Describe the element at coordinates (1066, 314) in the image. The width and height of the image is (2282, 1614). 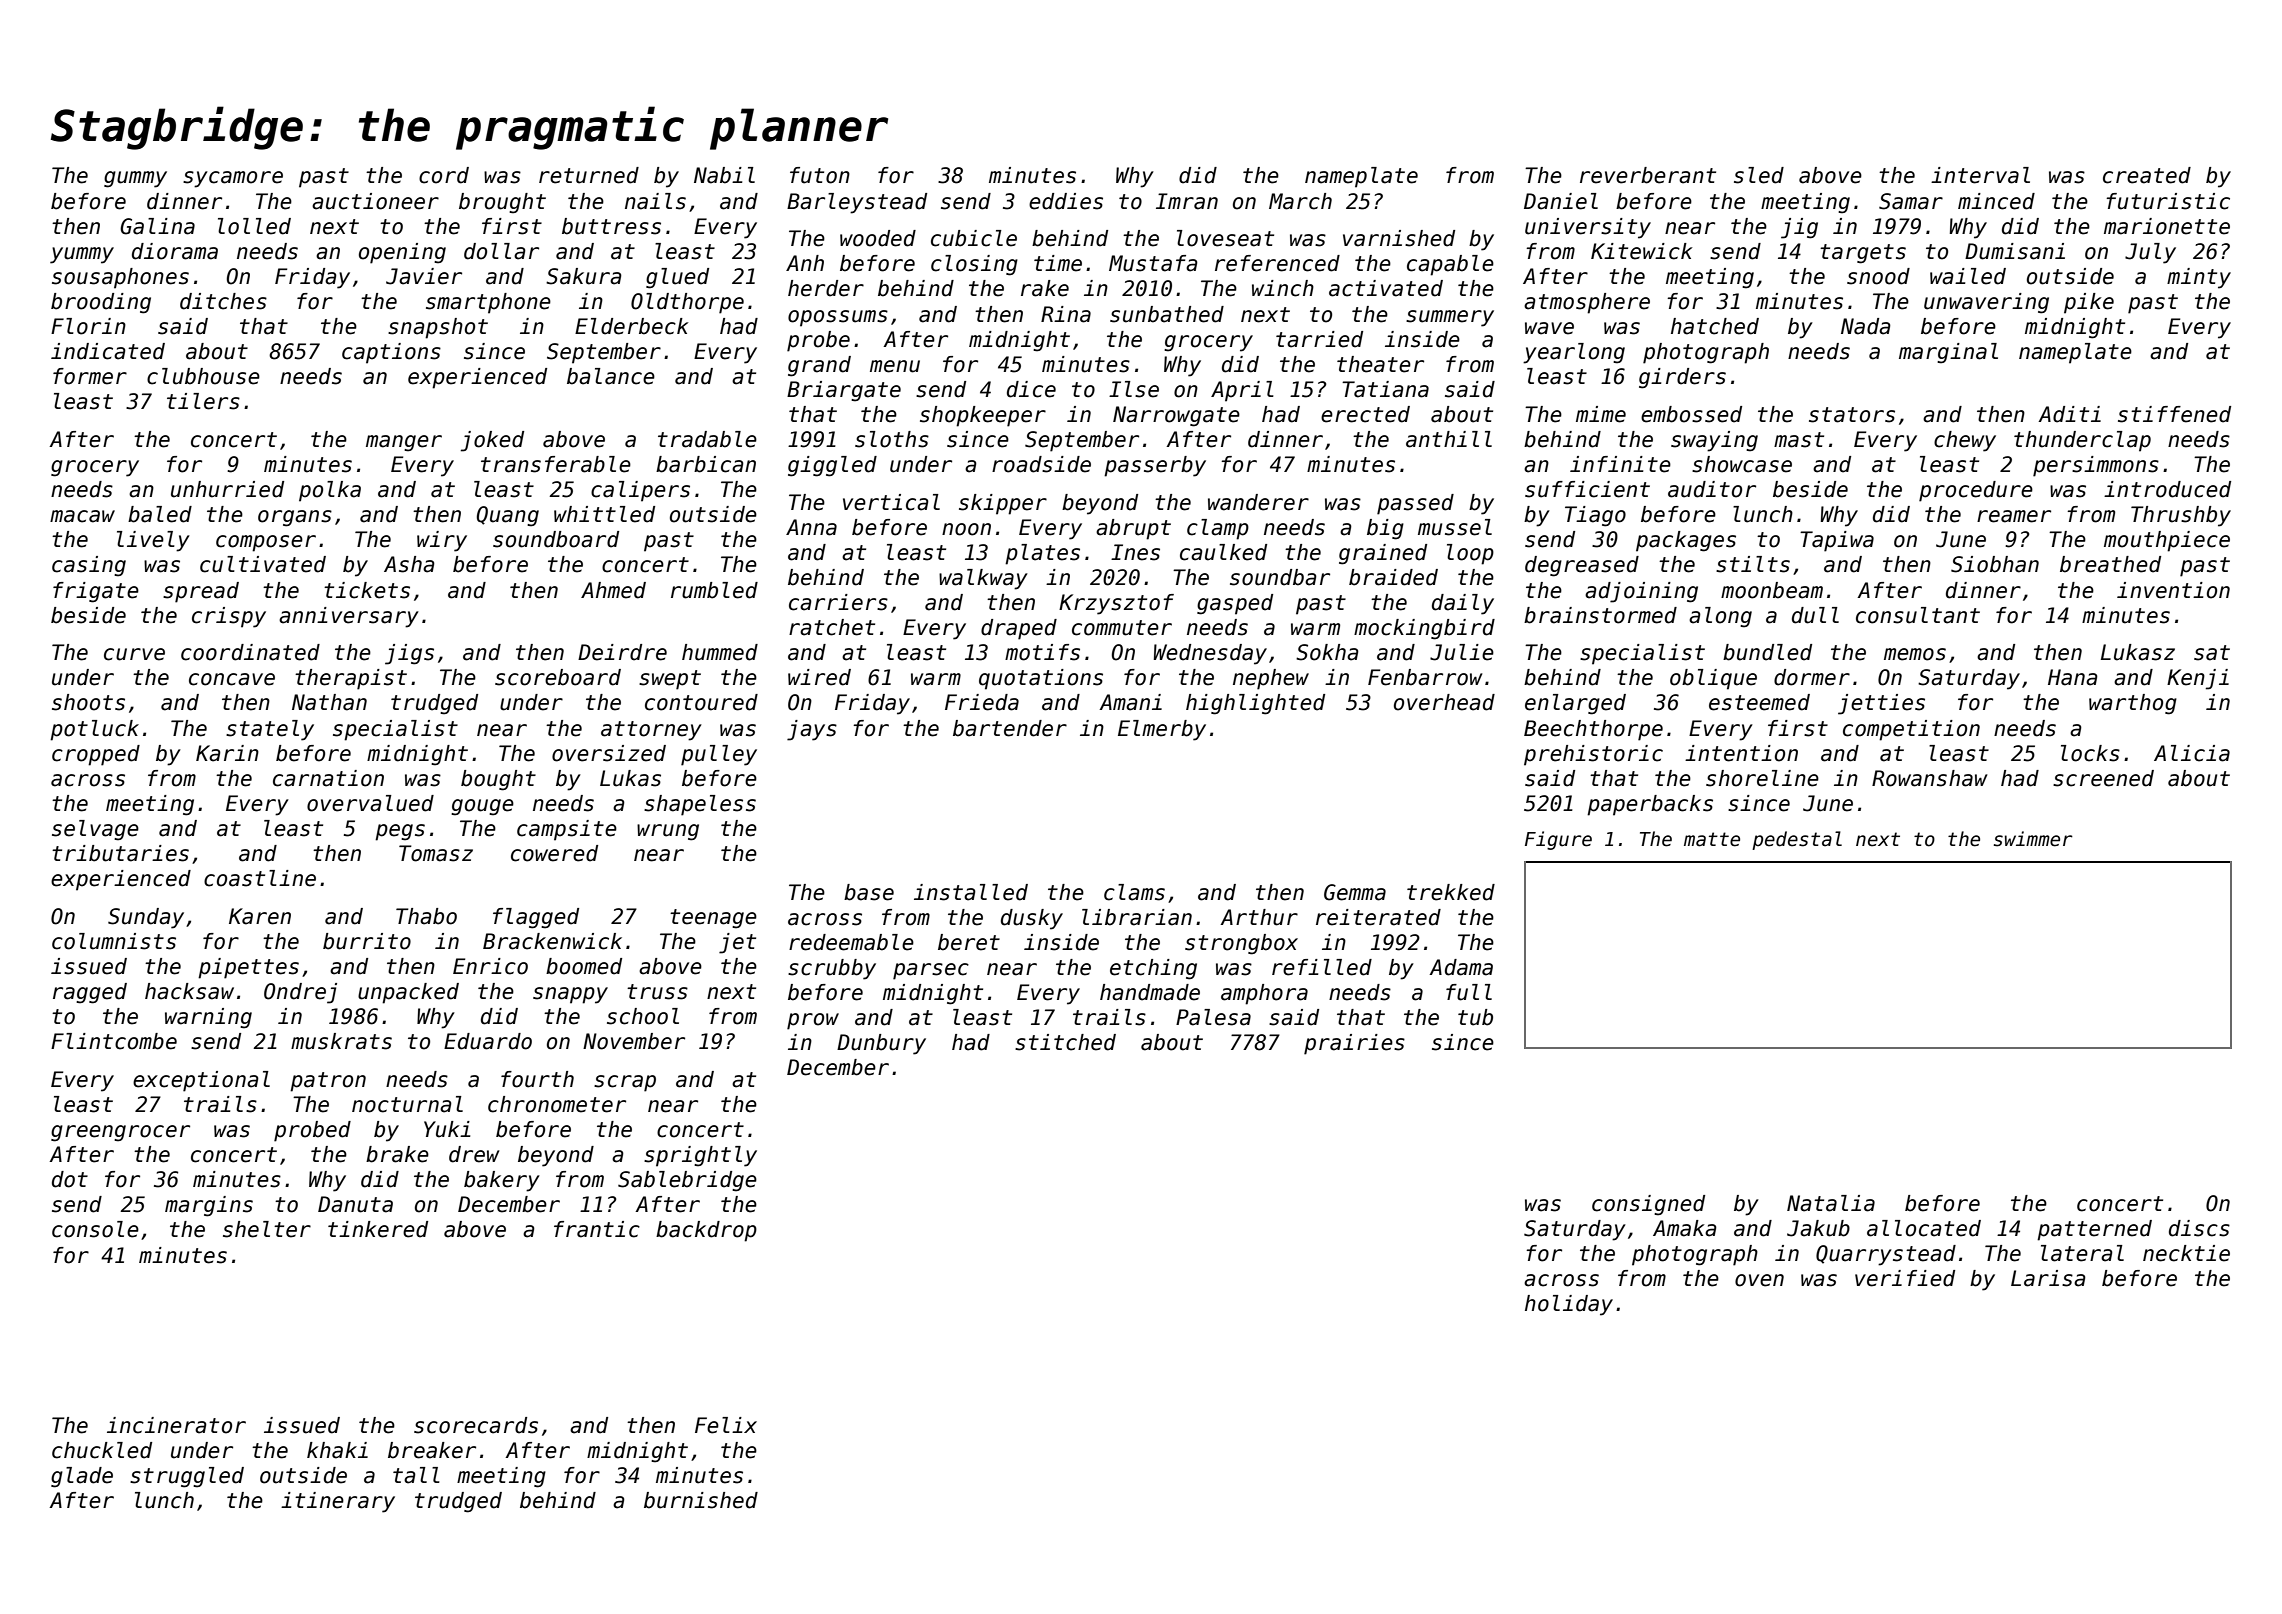
I see `Rina` at that location.
